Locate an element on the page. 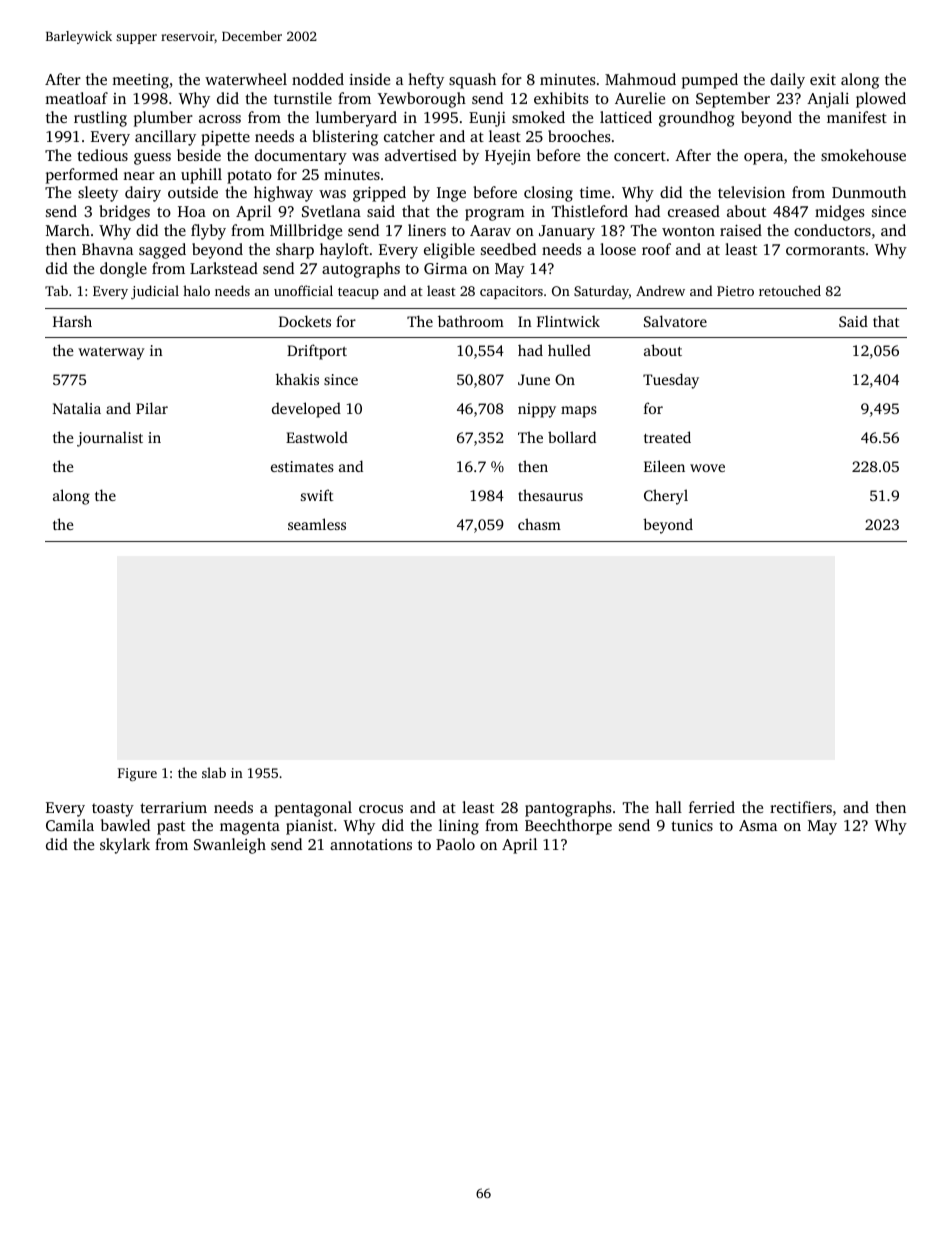 Image resolution: width=952 pixels, height=1233 pixels. daily is located at coordinates (787, 81).
